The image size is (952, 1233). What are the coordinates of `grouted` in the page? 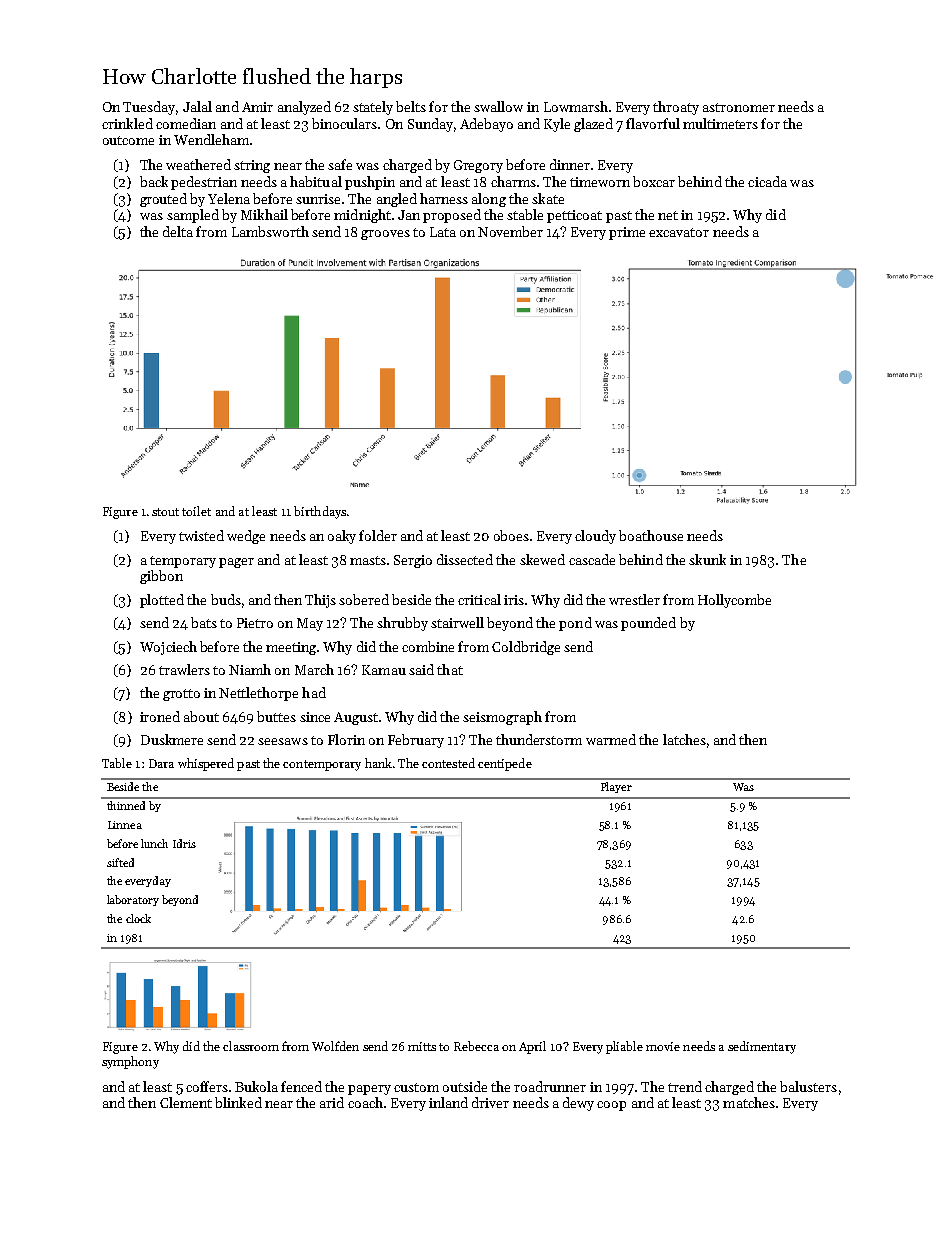 It's located at (163, 200).
